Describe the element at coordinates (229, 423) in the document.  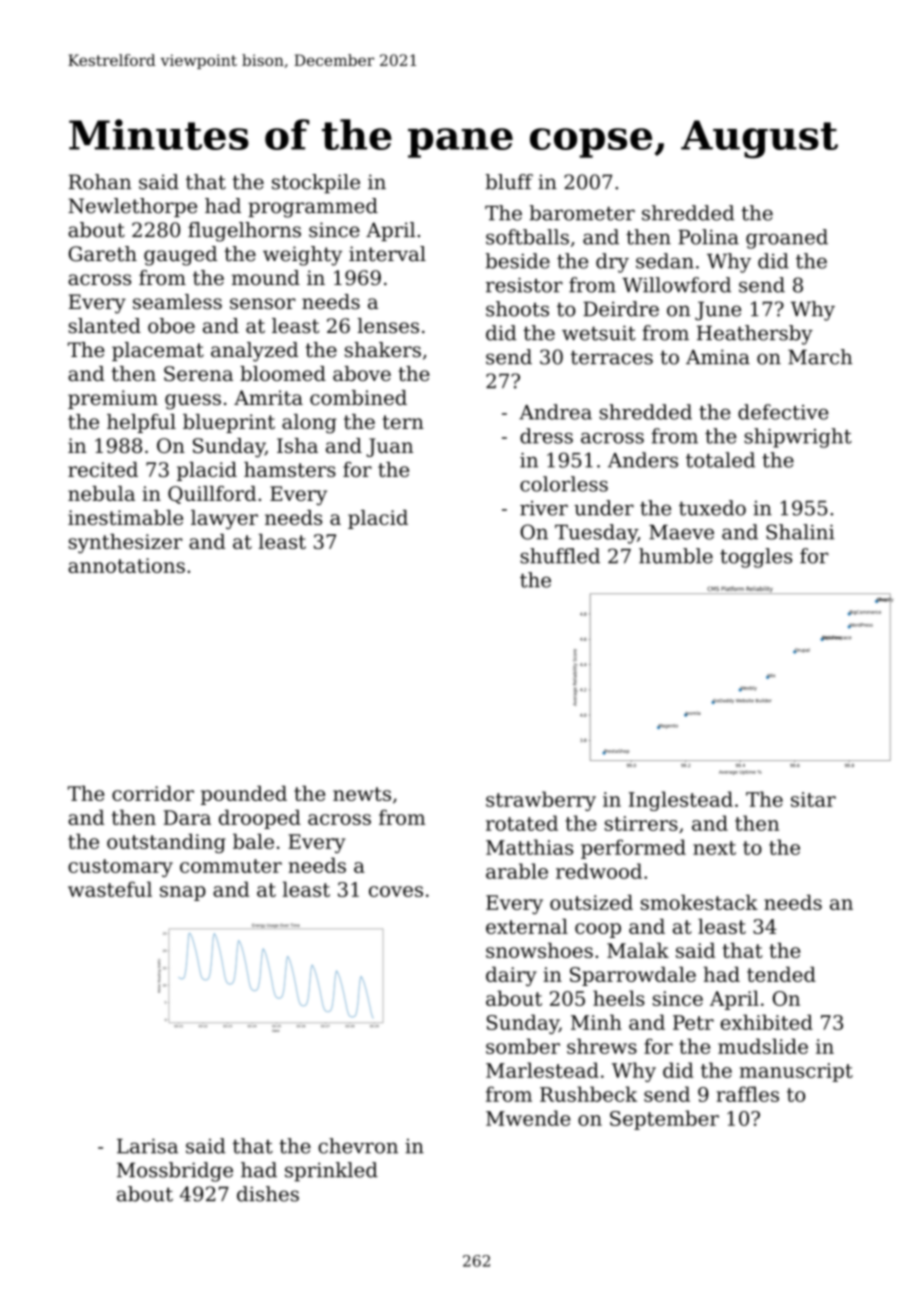
I see `blueprint` at that location.
